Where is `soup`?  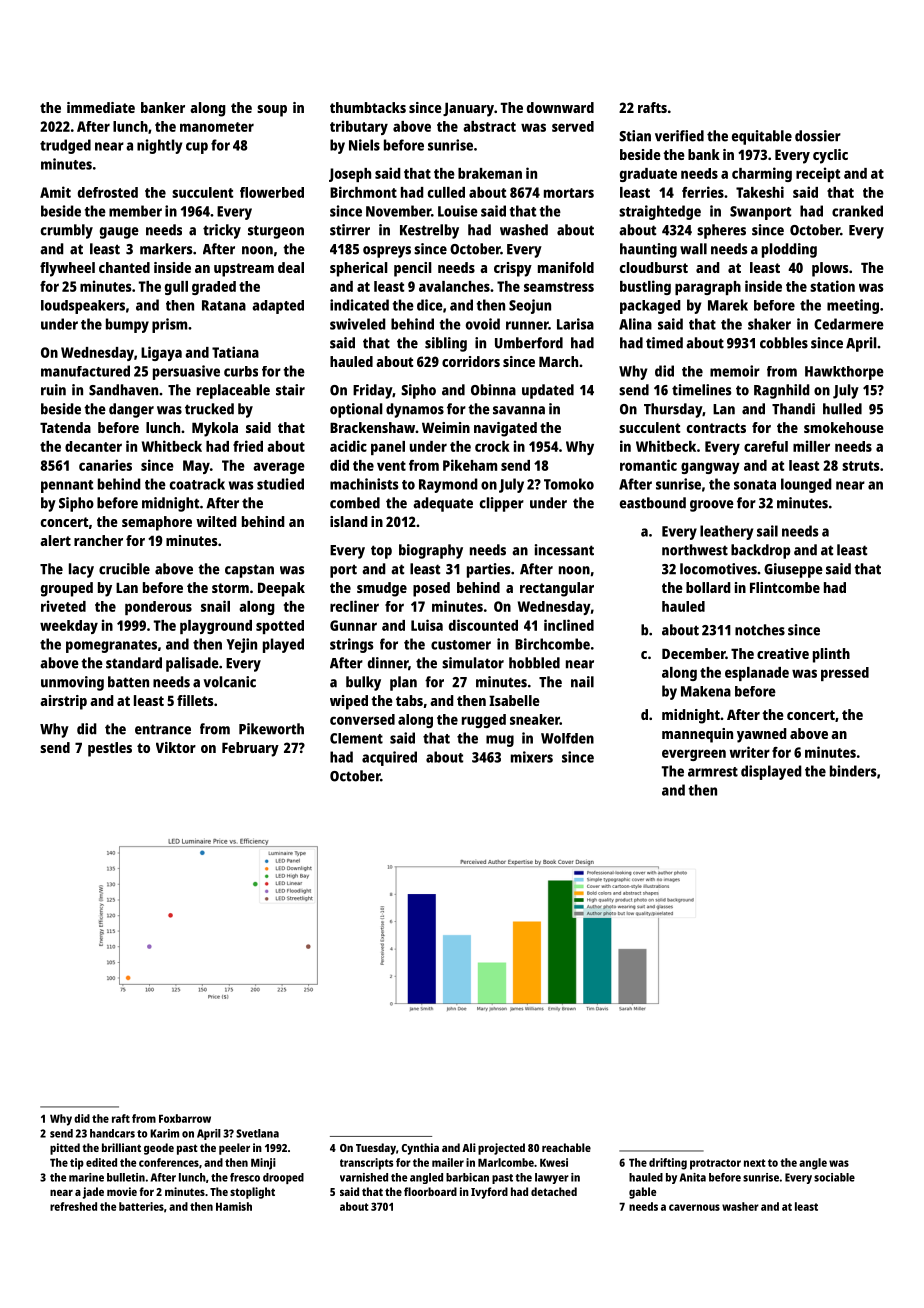 soup is located at coordinates (272, 111).
